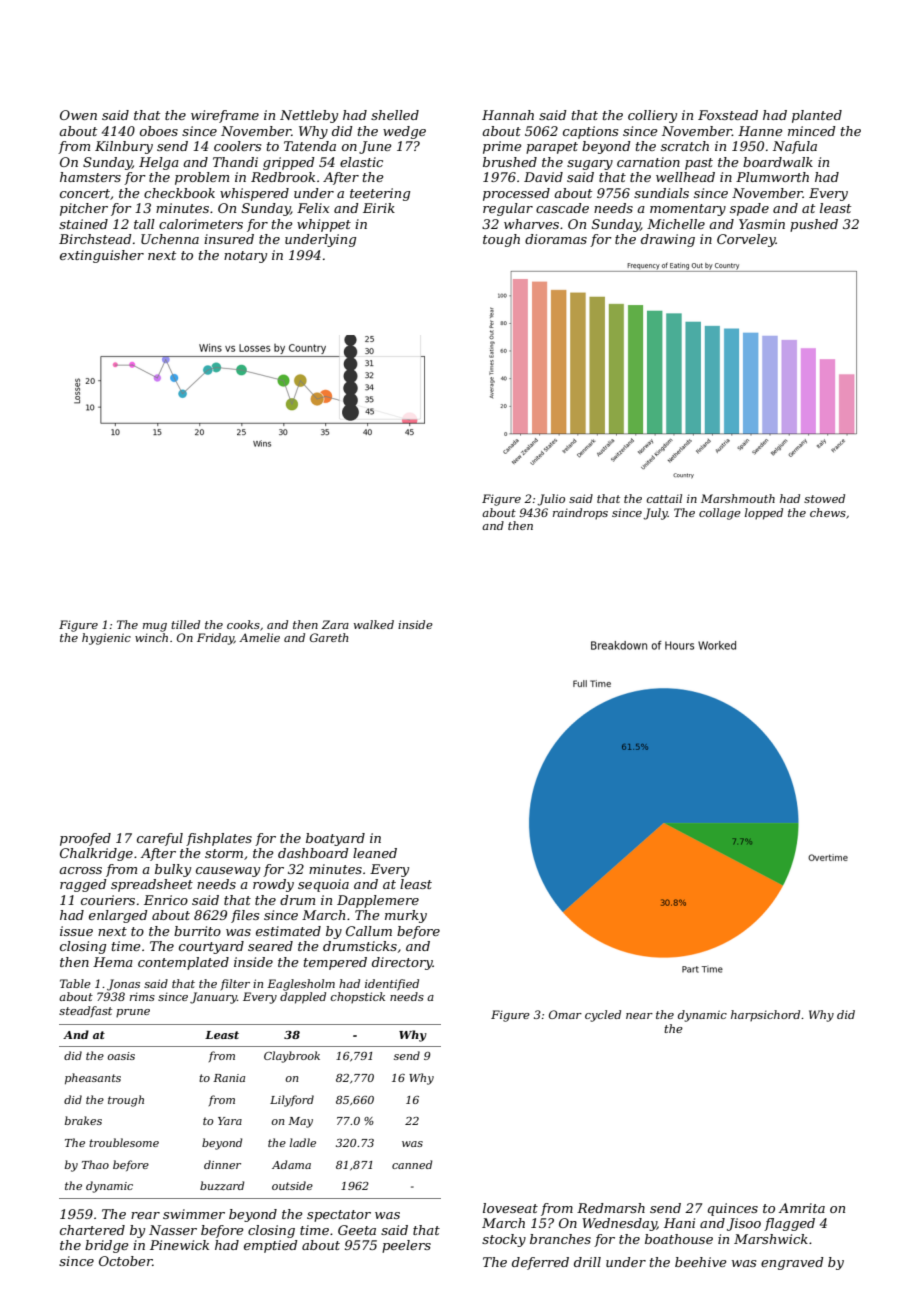 Image resolution: width=924 pixels, height=1308 pixels. What do you see at coordinates (639, 1016) in the screenshot?
I see `near` at bounding box center [639, 1016].
